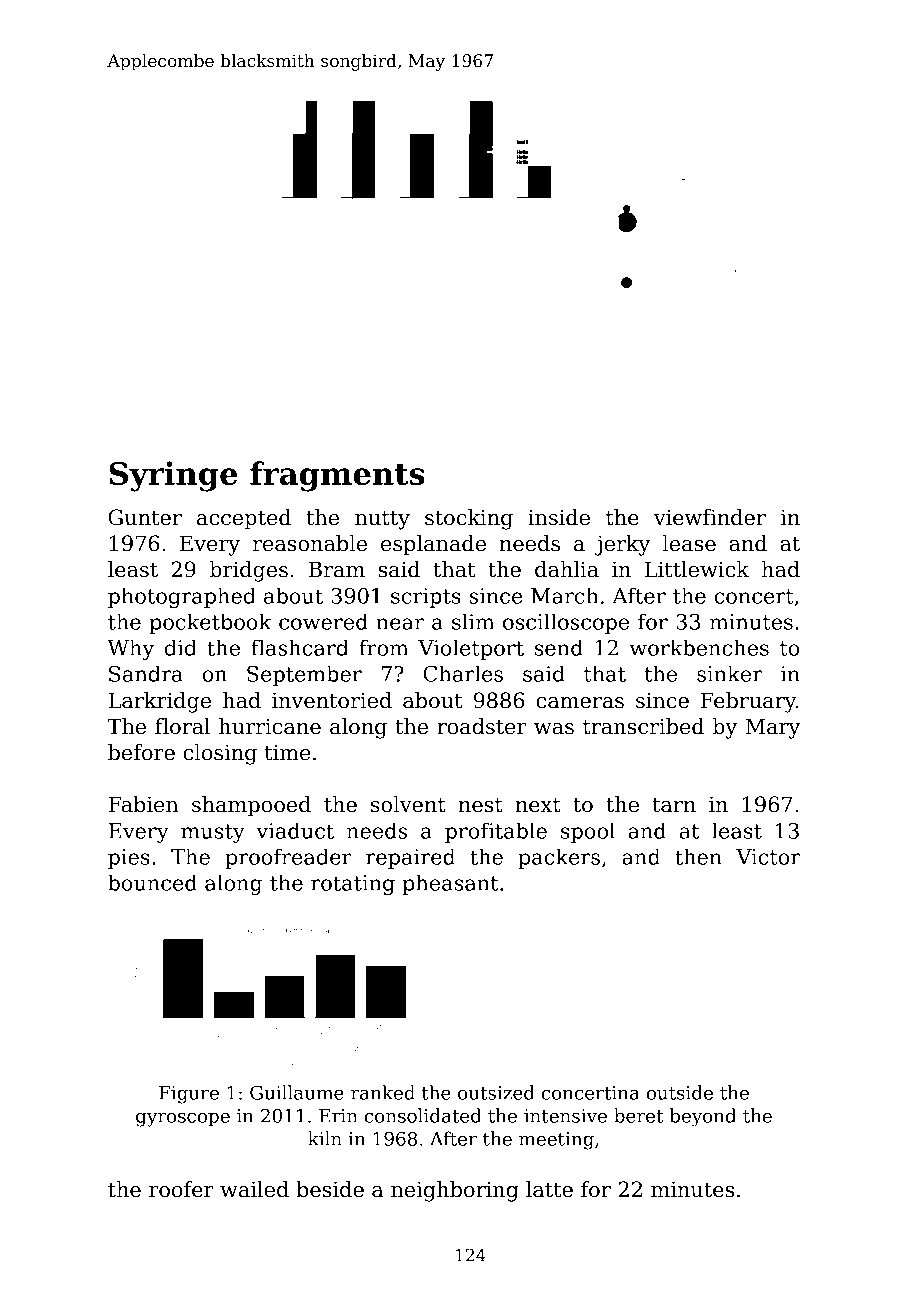  What do you see at coordinates (450, 884) in the screenshot?
I see `pheasant` at bounding box center [450, 884].
